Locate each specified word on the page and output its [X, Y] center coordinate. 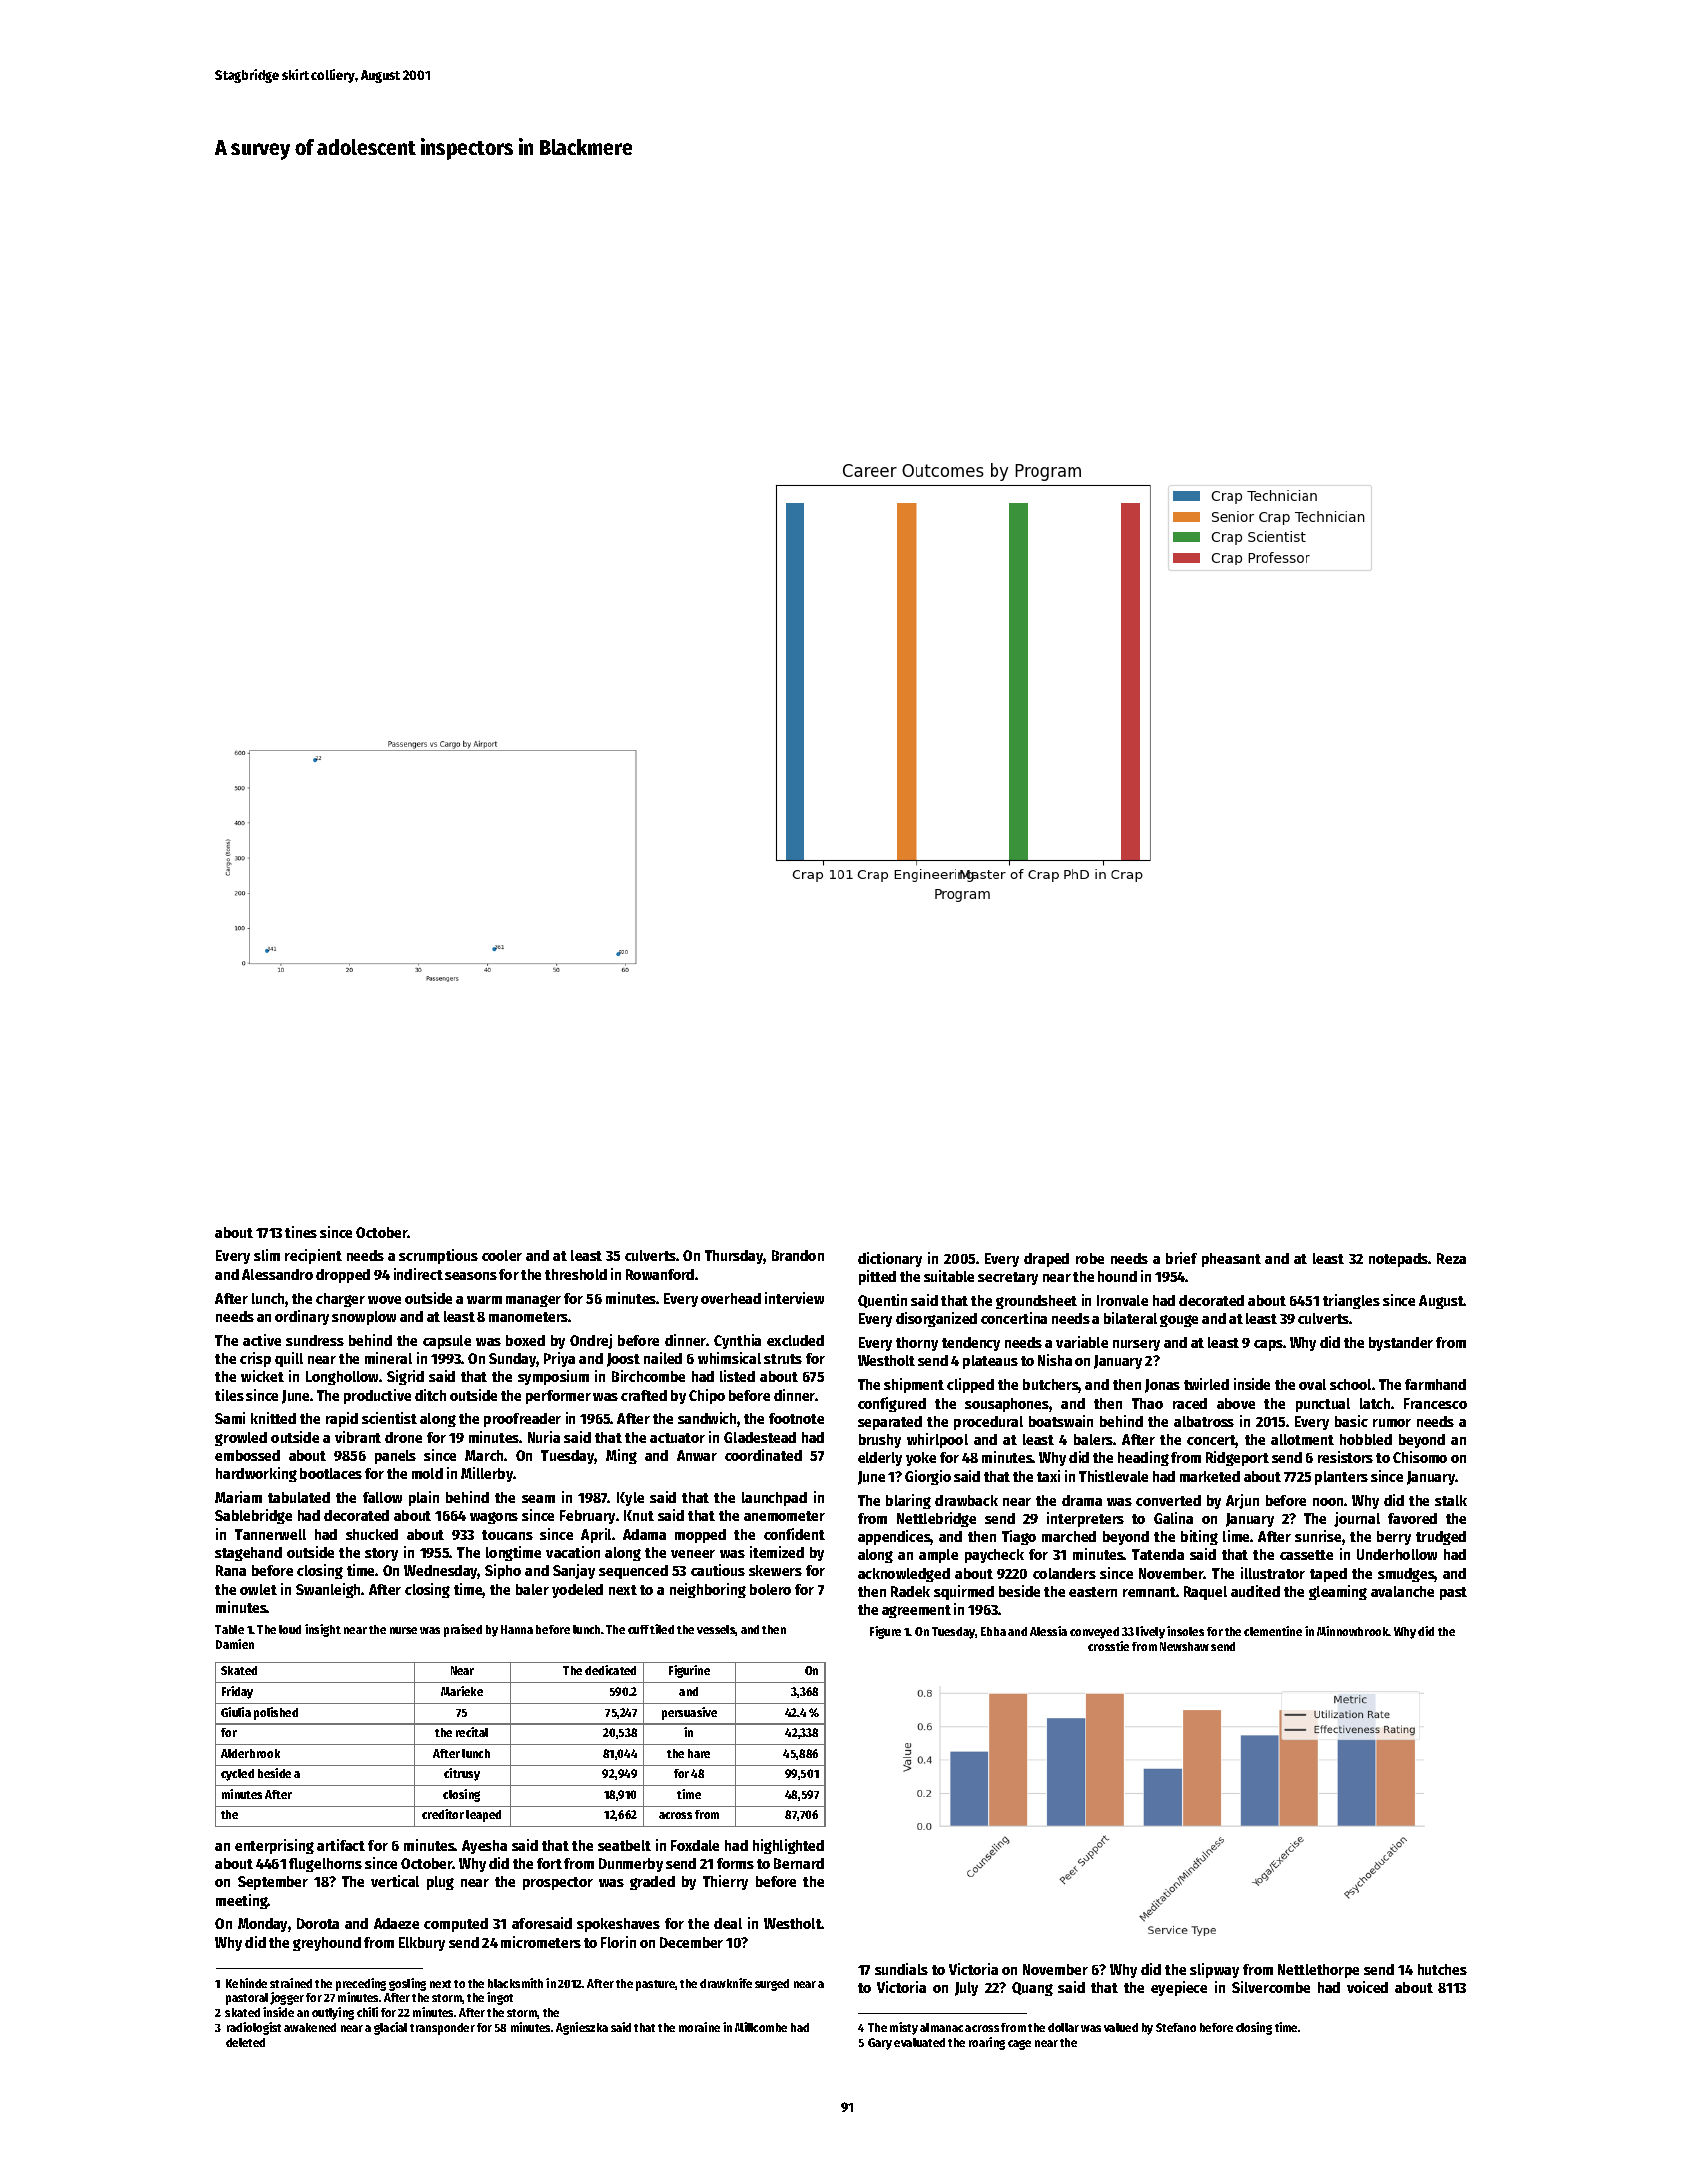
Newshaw [1184, 1646]
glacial [390, 2028]
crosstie [1108, 1646]
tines [301, 1232]
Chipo [707, 1396]
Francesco [1435, 1403]
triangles [1351, 1301]
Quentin [882, 1301]
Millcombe [761, 2027]
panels [395, 1457]
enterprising [274, 1846]
